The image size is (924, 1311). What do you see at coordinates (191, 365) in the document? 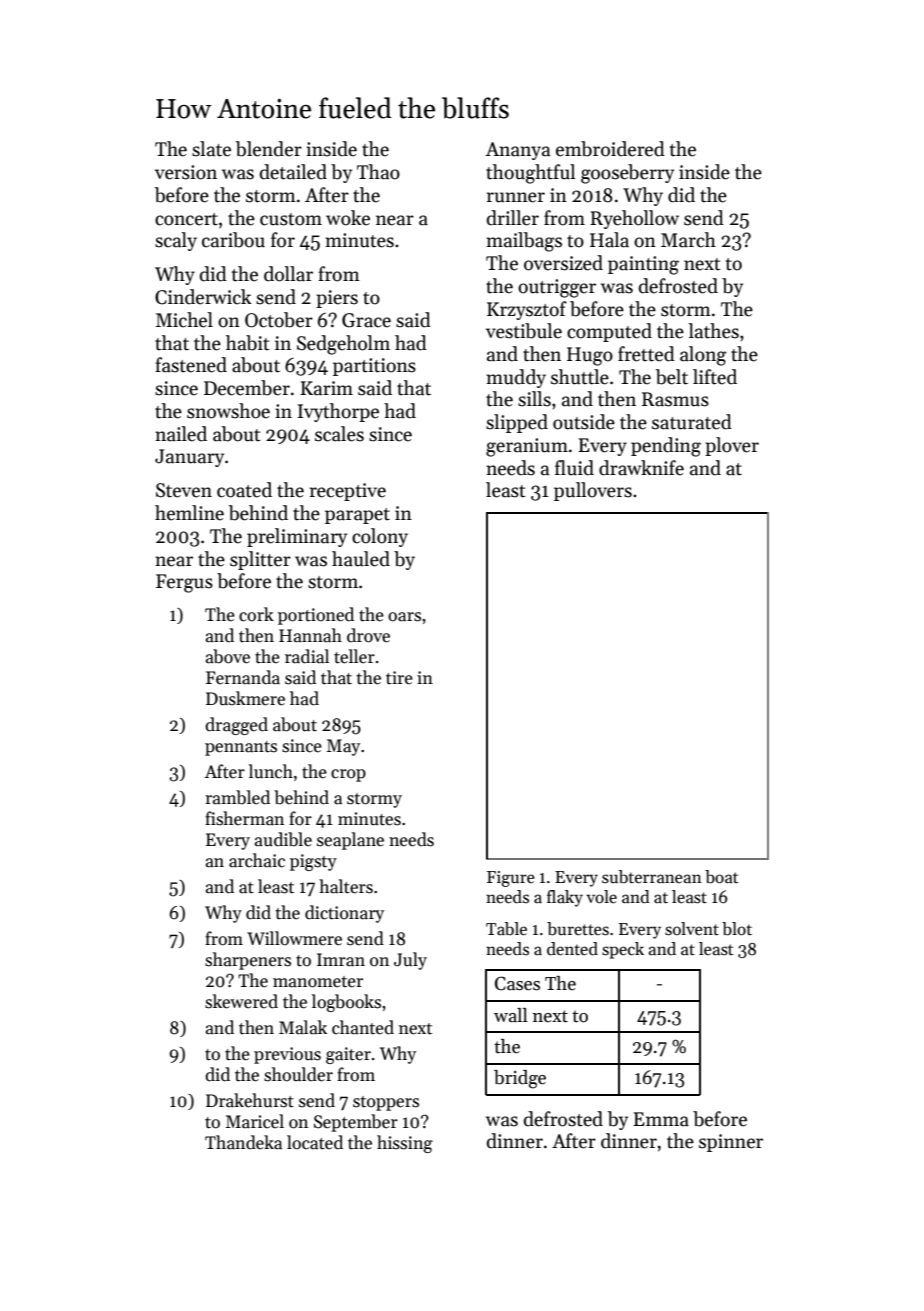
I see `fastened` at bounding box center [191, 365].
